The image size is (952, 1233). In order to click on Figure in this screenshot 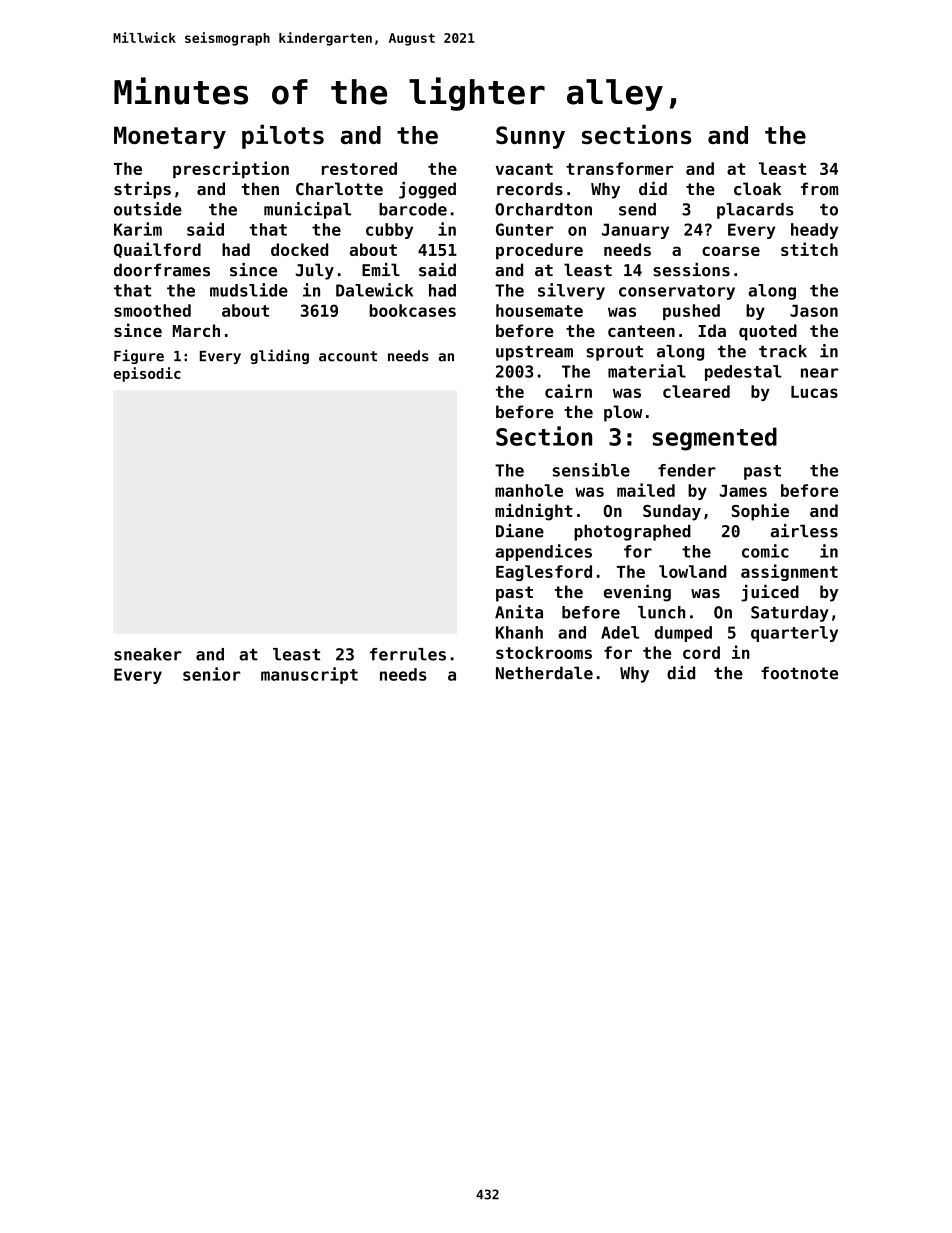, I will do `click(139, 356)`.
